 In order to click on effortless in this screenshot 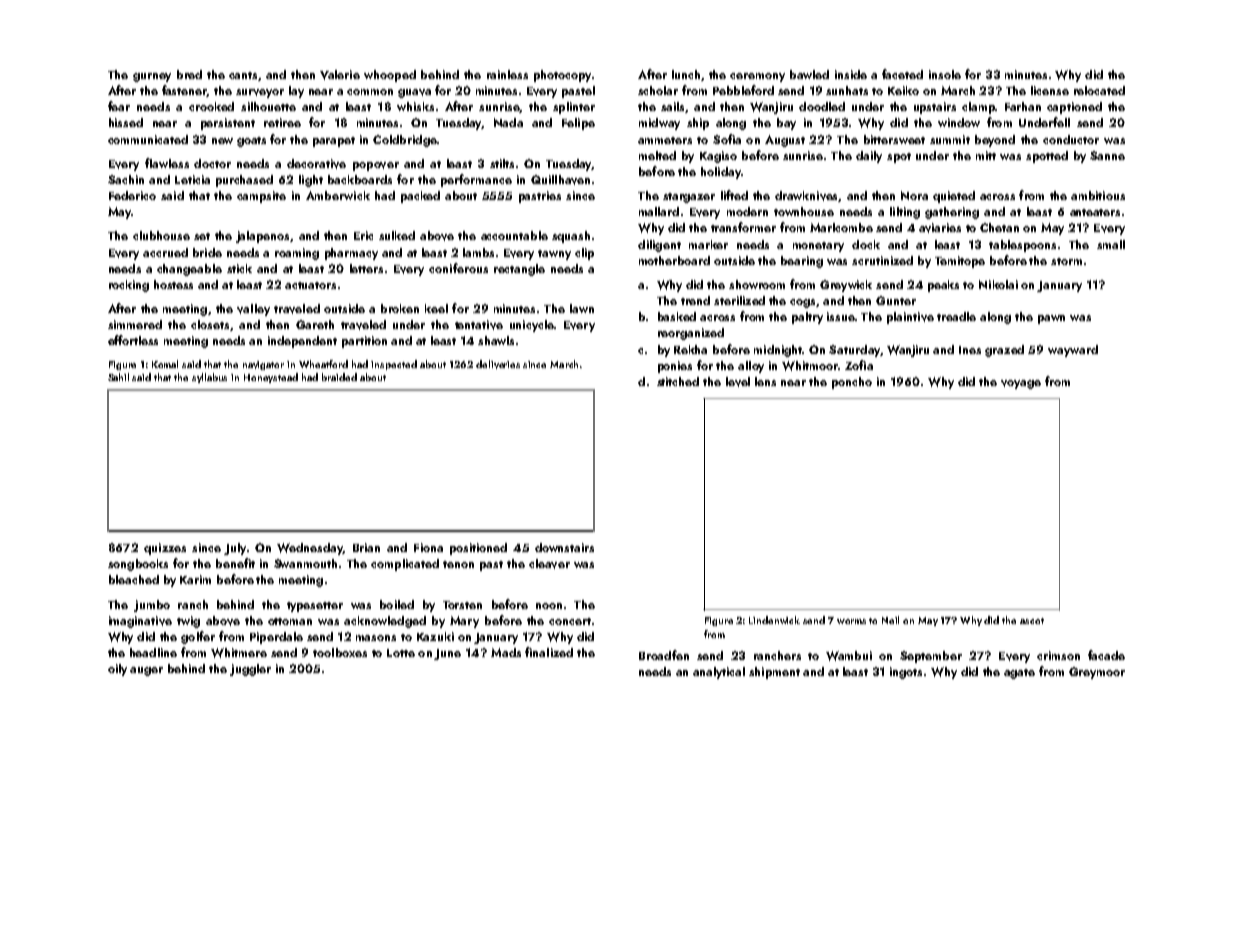, I will do `click(133, 340)`.
